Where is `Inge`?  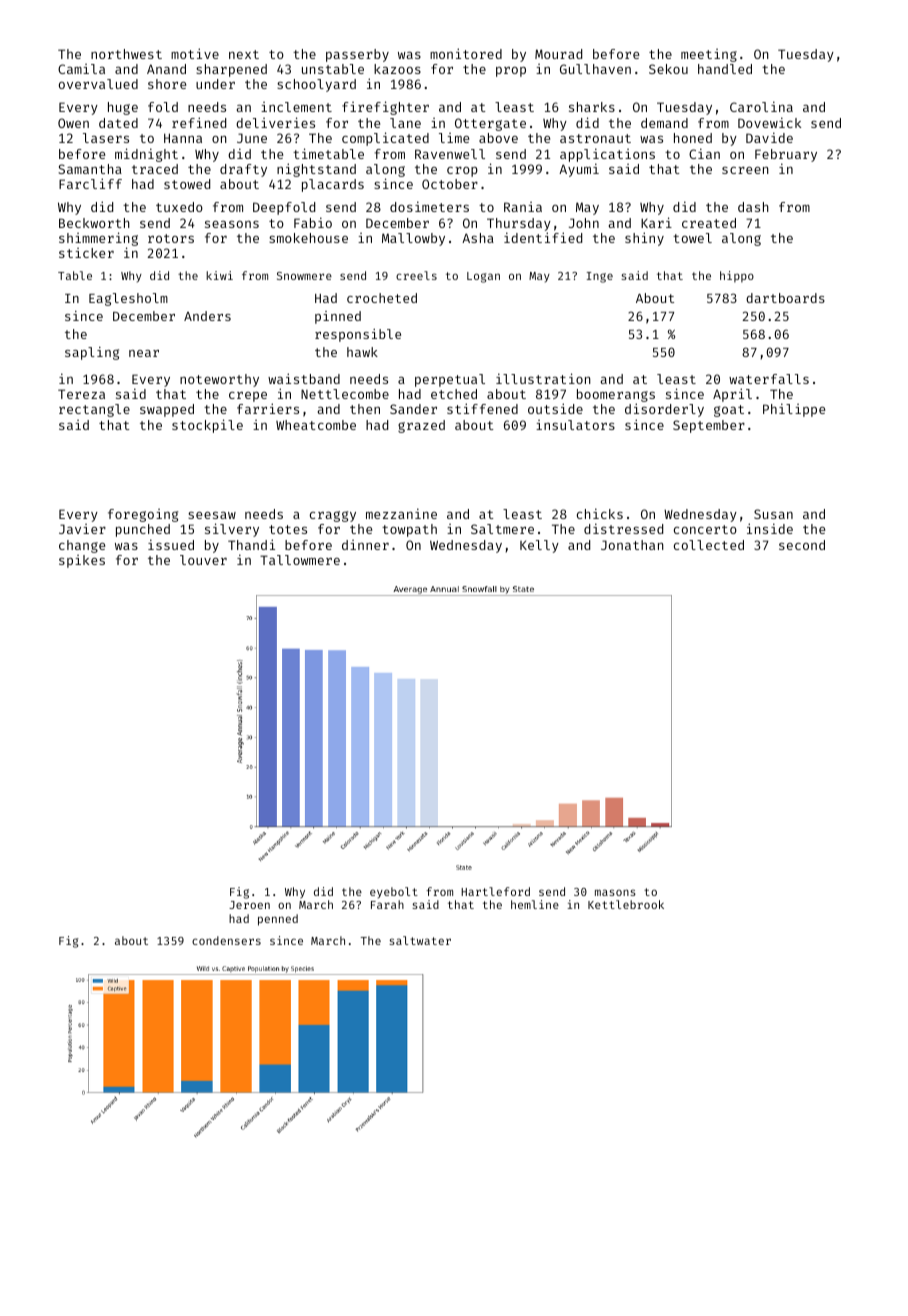
Inge is located at coordinates (600, 277).
